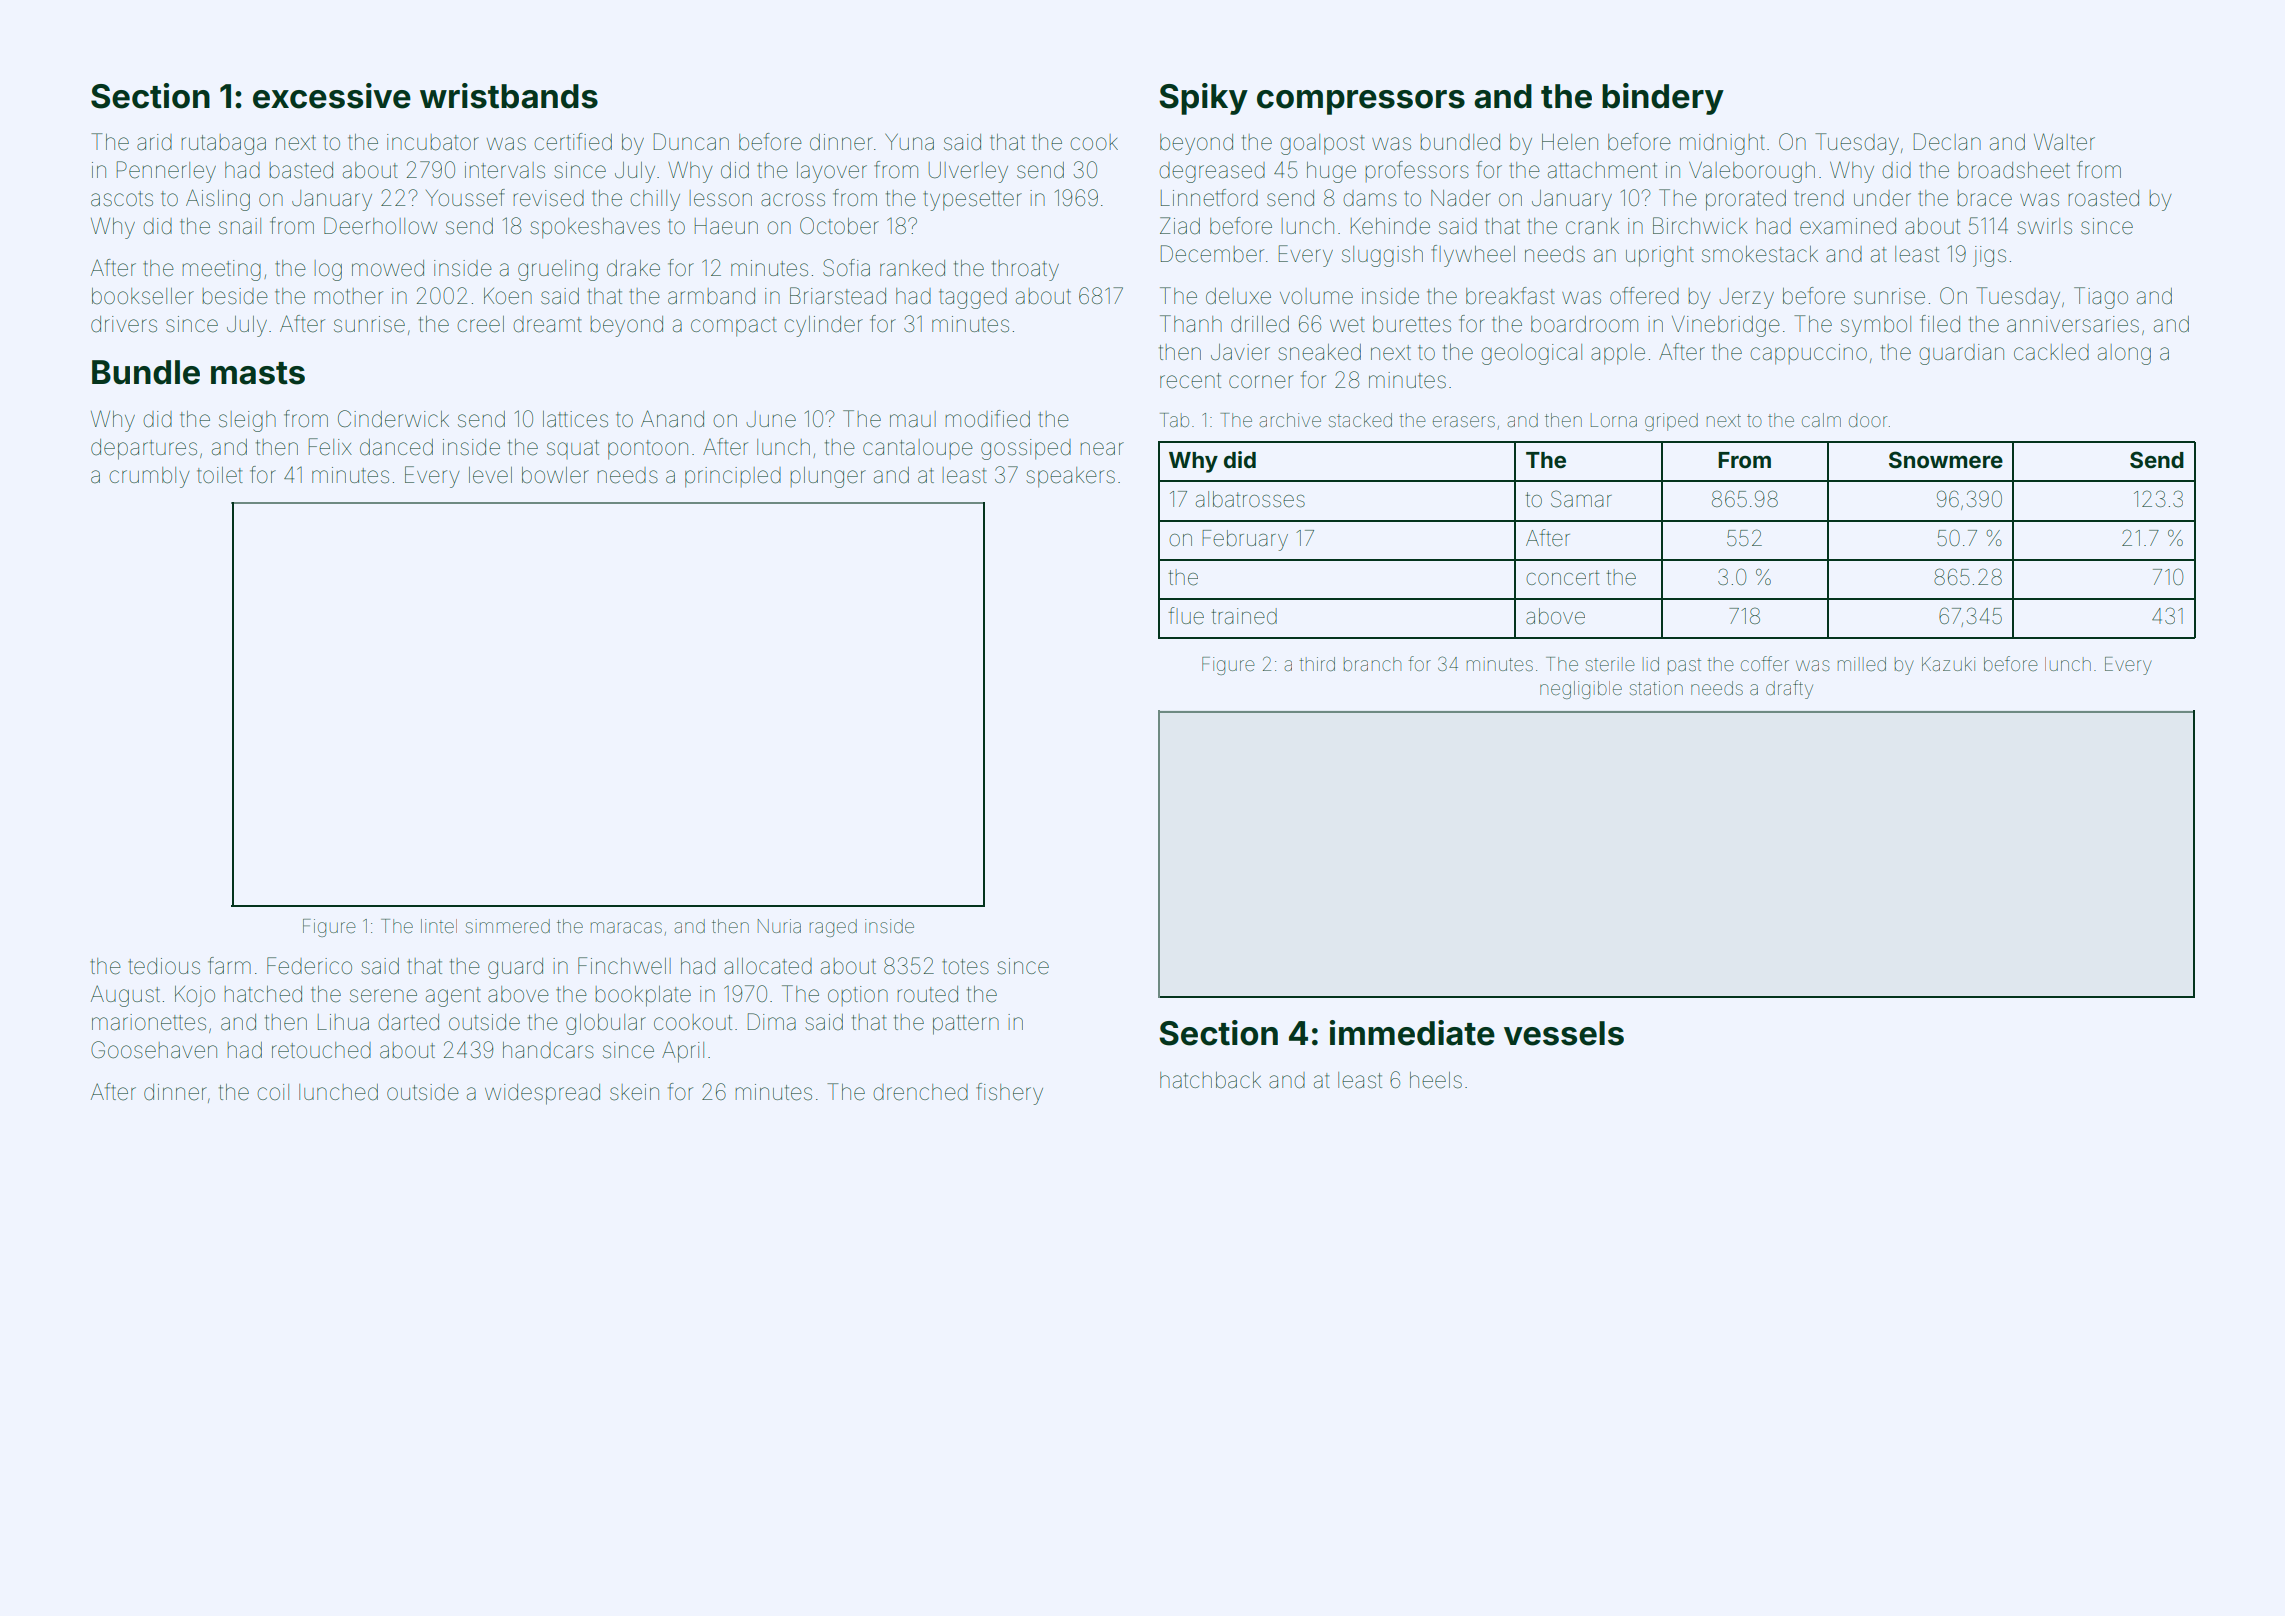  I want to click on Spiky, so click(1203, 99).
